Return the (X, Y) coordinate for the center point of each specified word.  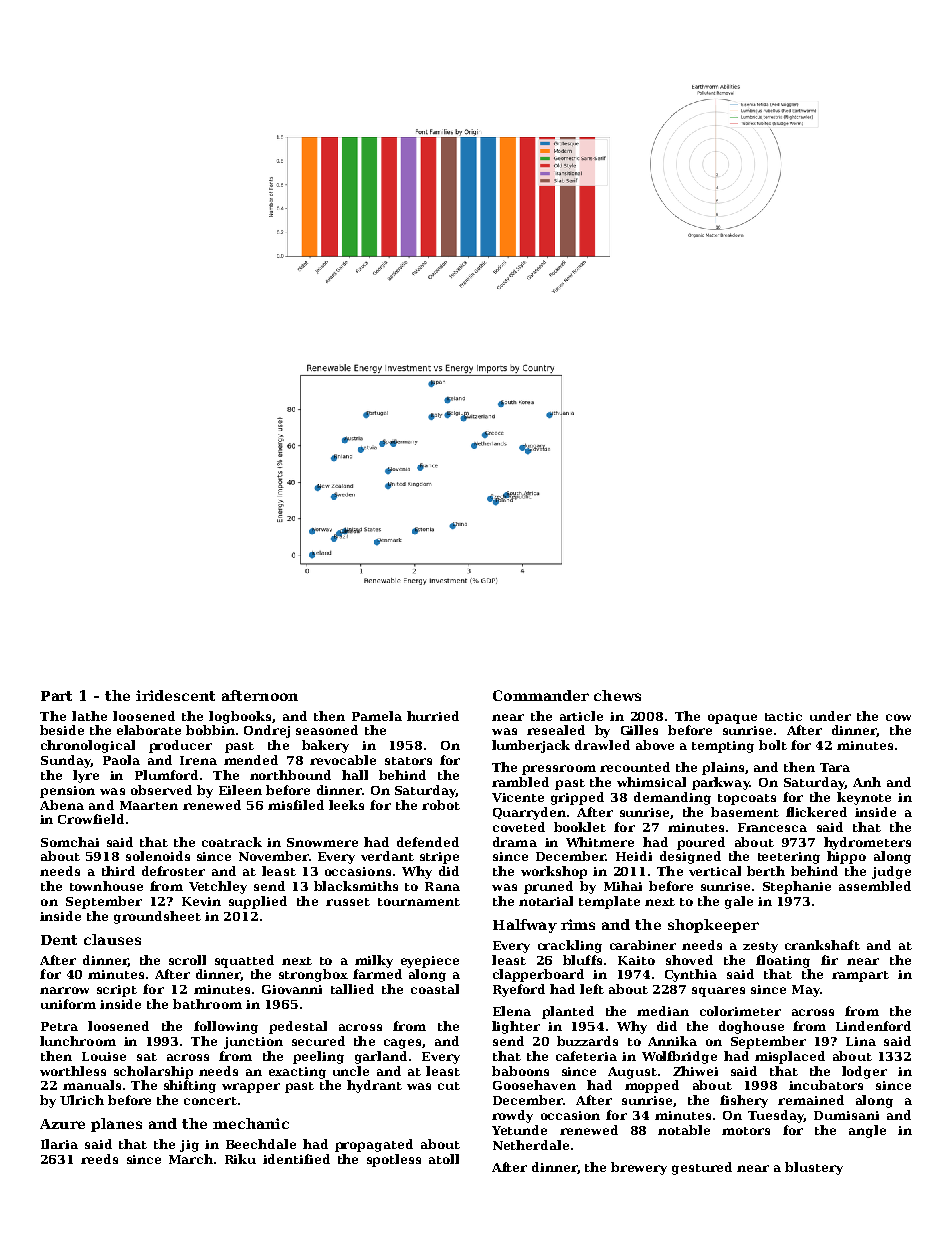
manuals (92, 1085)
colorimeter (740, 1011)
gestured (702, 1168)
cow (898, 717)
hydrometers (867, 843)
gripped (577, 798)
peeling (318, 1057)
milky (374, 961)
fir (829, 960)
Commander (541, 695)
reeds (99, 1159)
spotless (394, 1160)
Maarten (149, 805)
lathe (89, 716)
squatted (244, 961)
